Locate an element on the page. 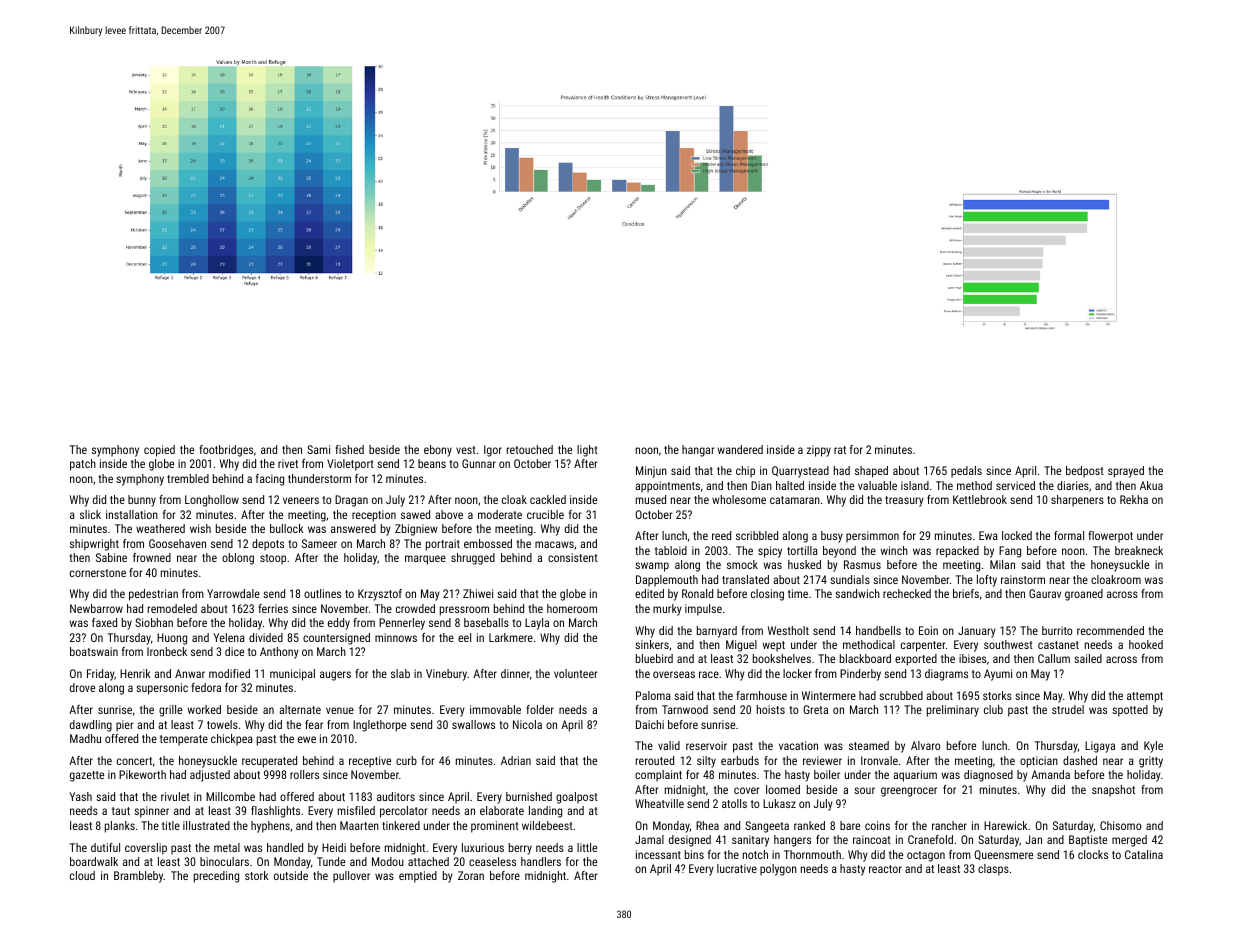 This image has height=952, width=1233. Zbigniew is located at coordinates (416, 530).
